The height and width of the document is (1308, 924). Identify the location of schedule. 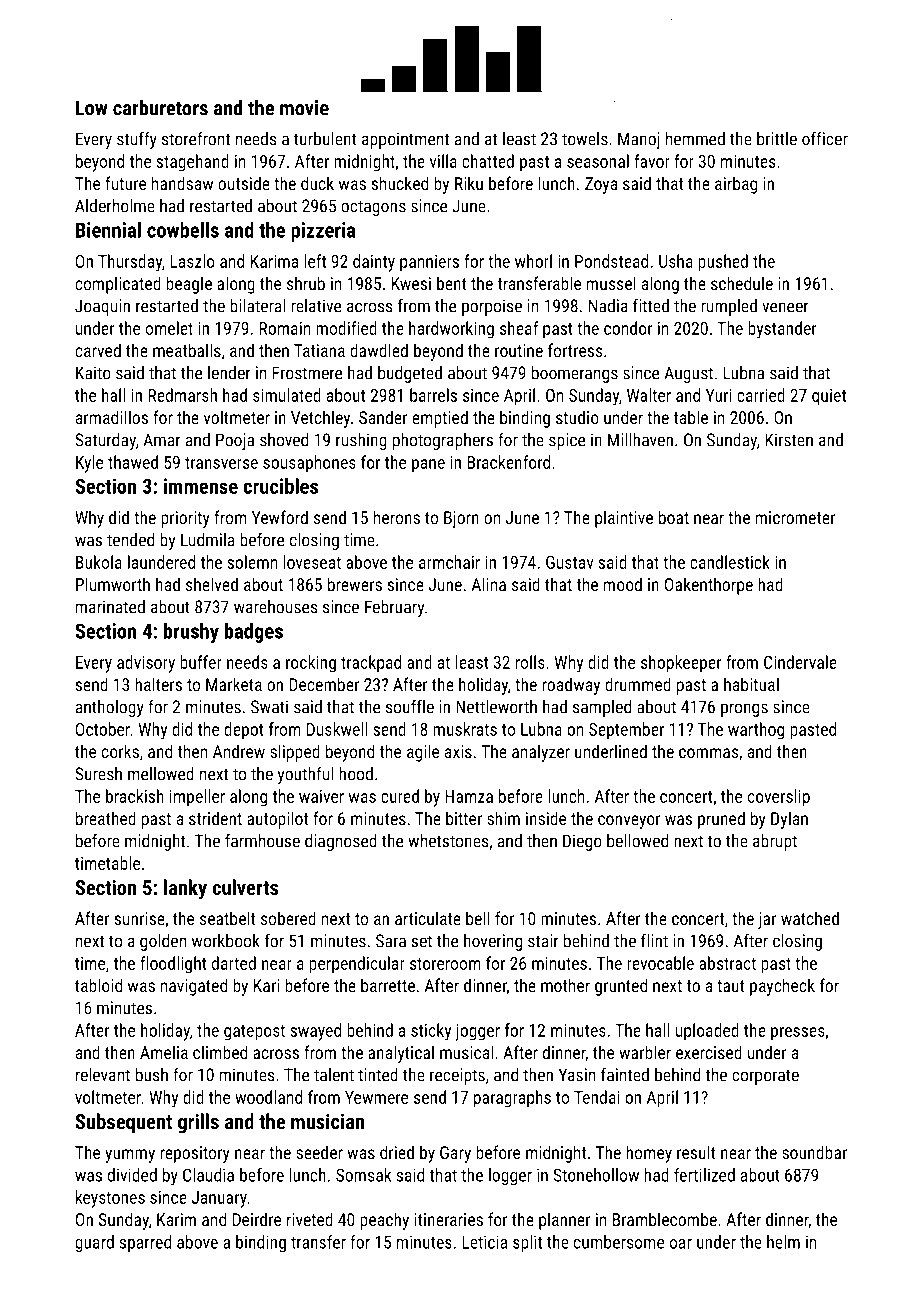
(742, 283).
